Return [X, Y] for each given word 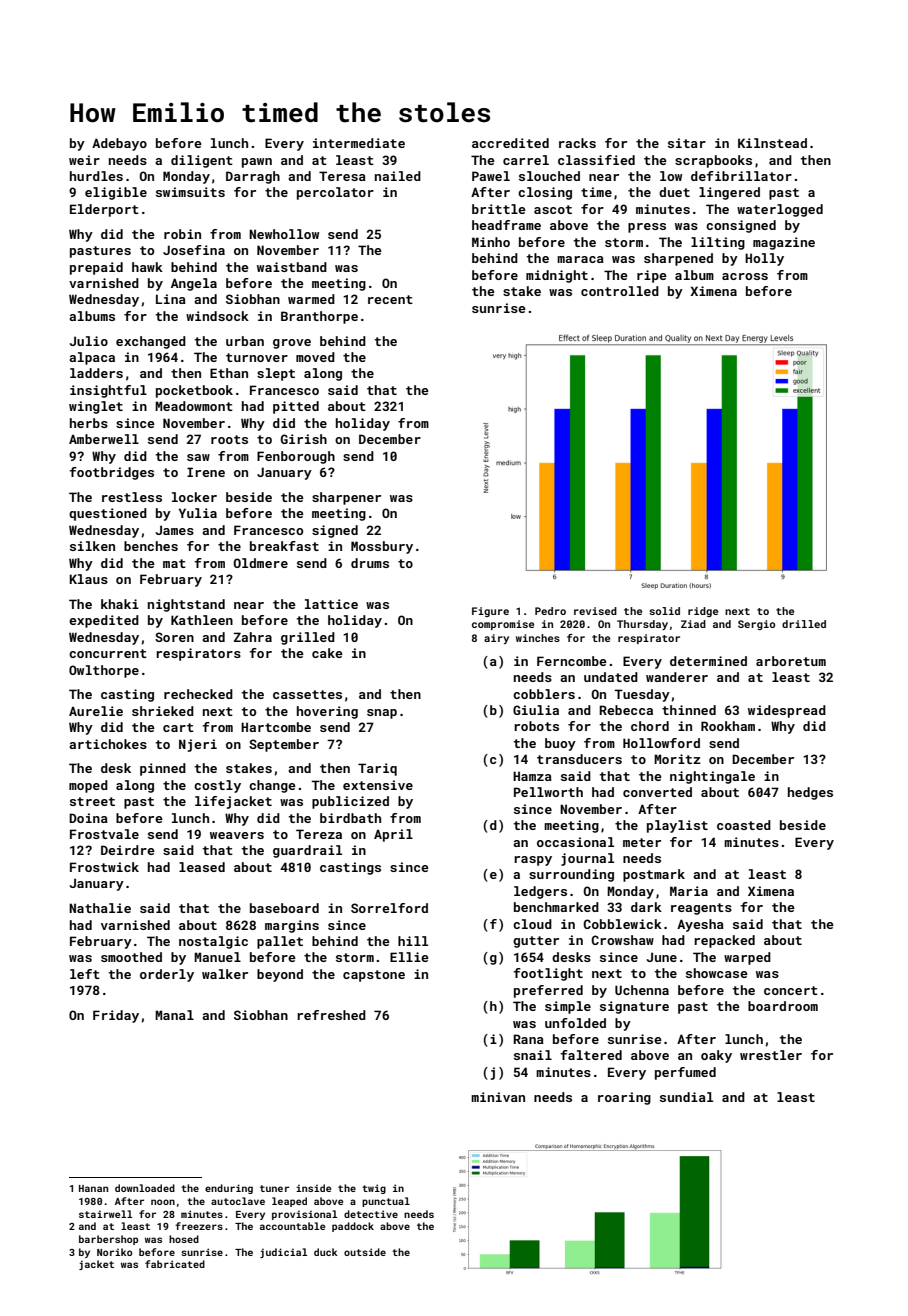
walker [225, 974]
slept [276, 374]
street [92, 801]
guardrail [307, 851]
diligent [202, 161]
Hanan [93, 1188]
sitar [687, 143]
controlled [620, 291]
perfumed [685, 1073]
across [745, 276]
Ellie [409, 957]
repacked [724, 941]
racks [577, 143]
